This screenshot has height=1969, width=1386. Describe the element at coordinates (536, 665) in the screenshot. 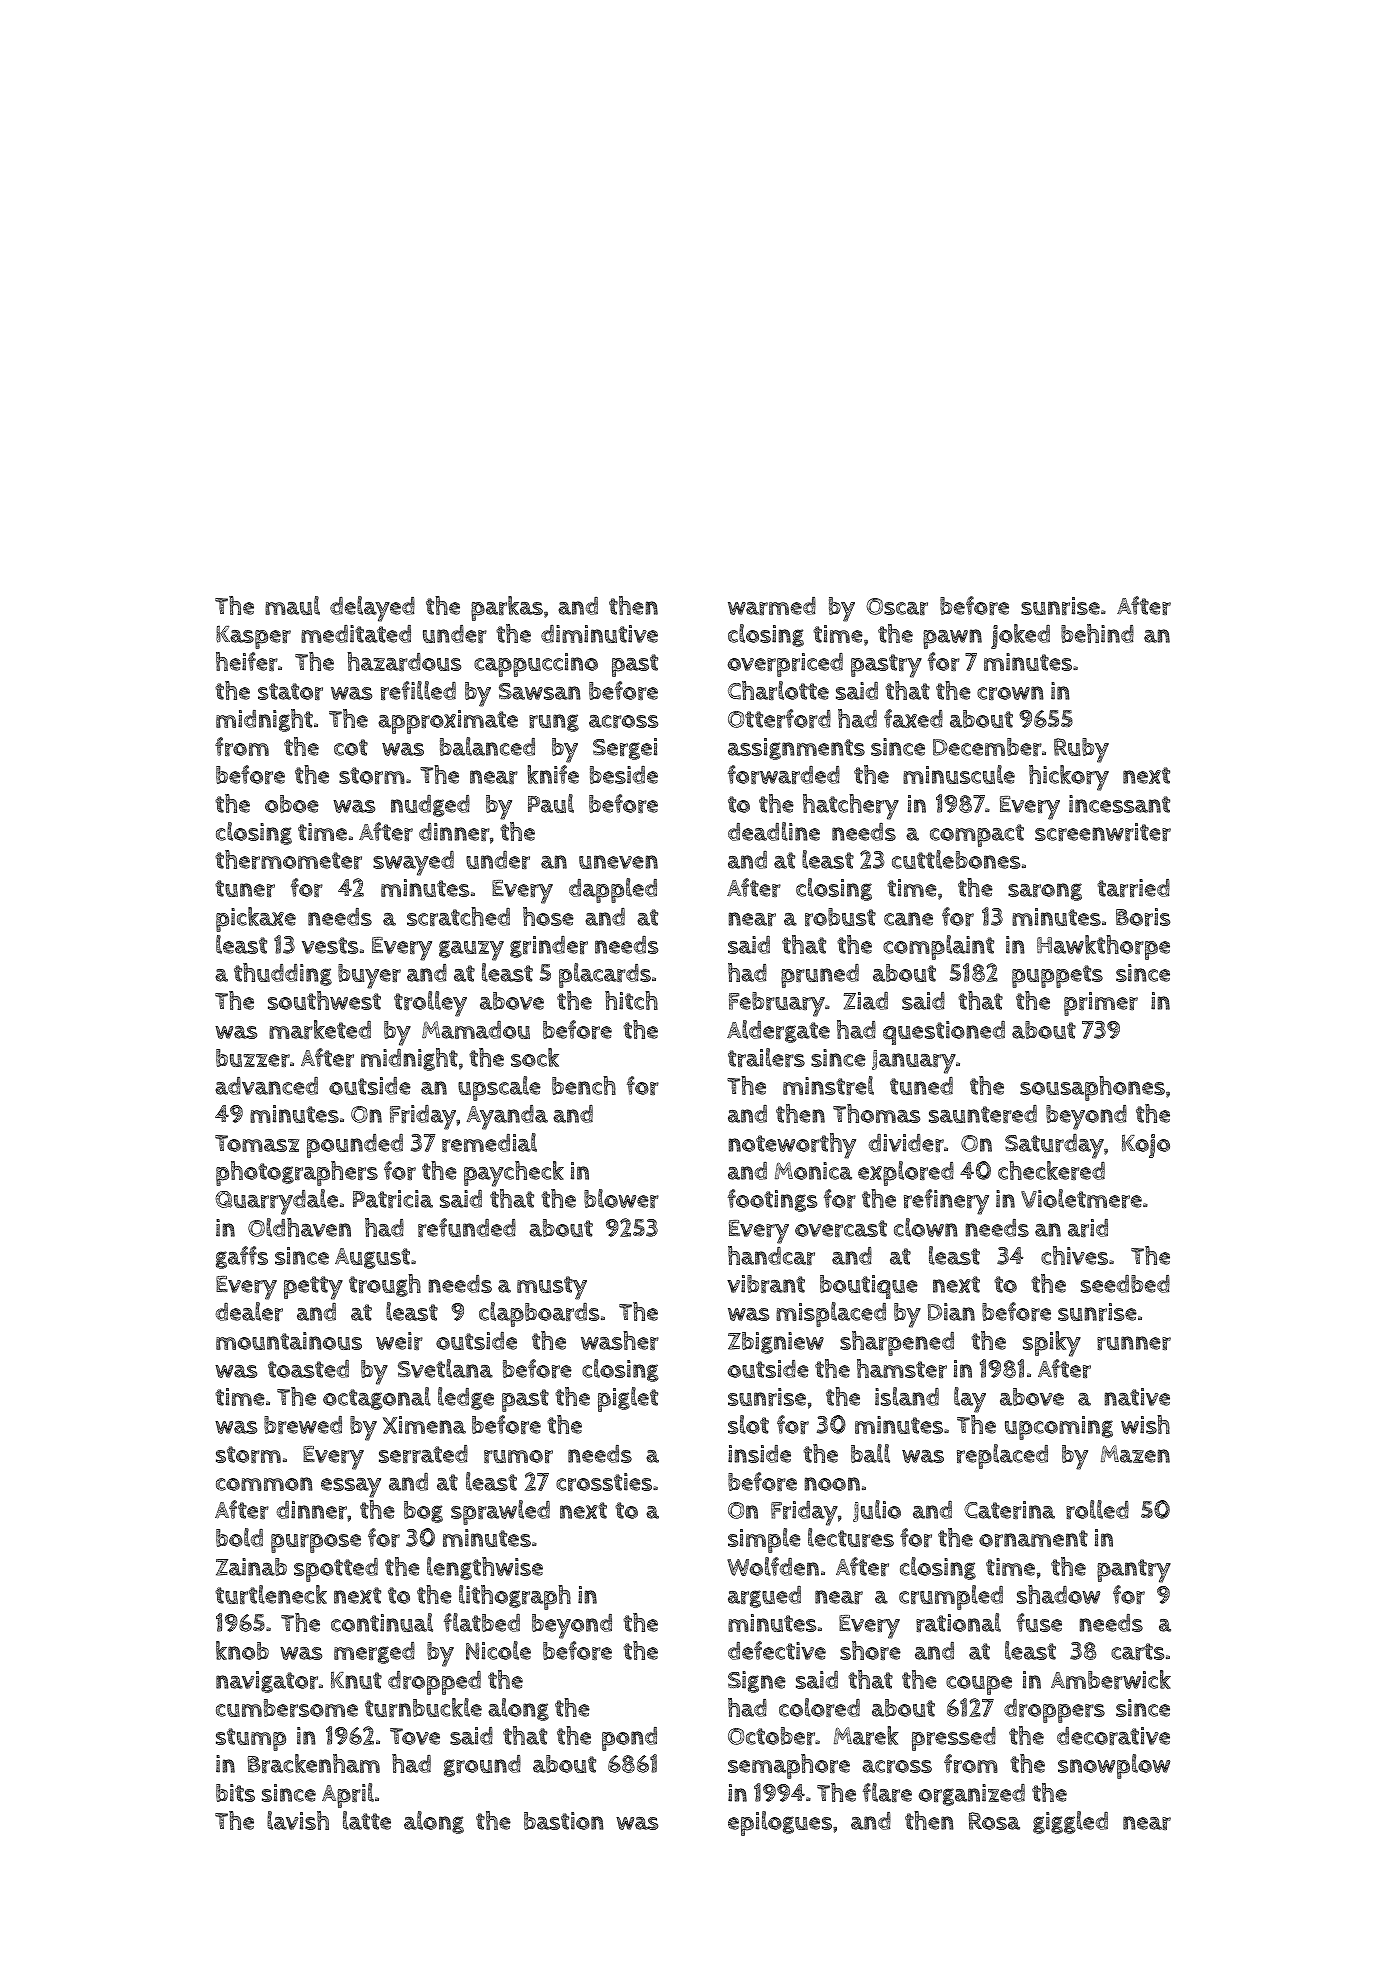

I see `cappuccino` at that location.
